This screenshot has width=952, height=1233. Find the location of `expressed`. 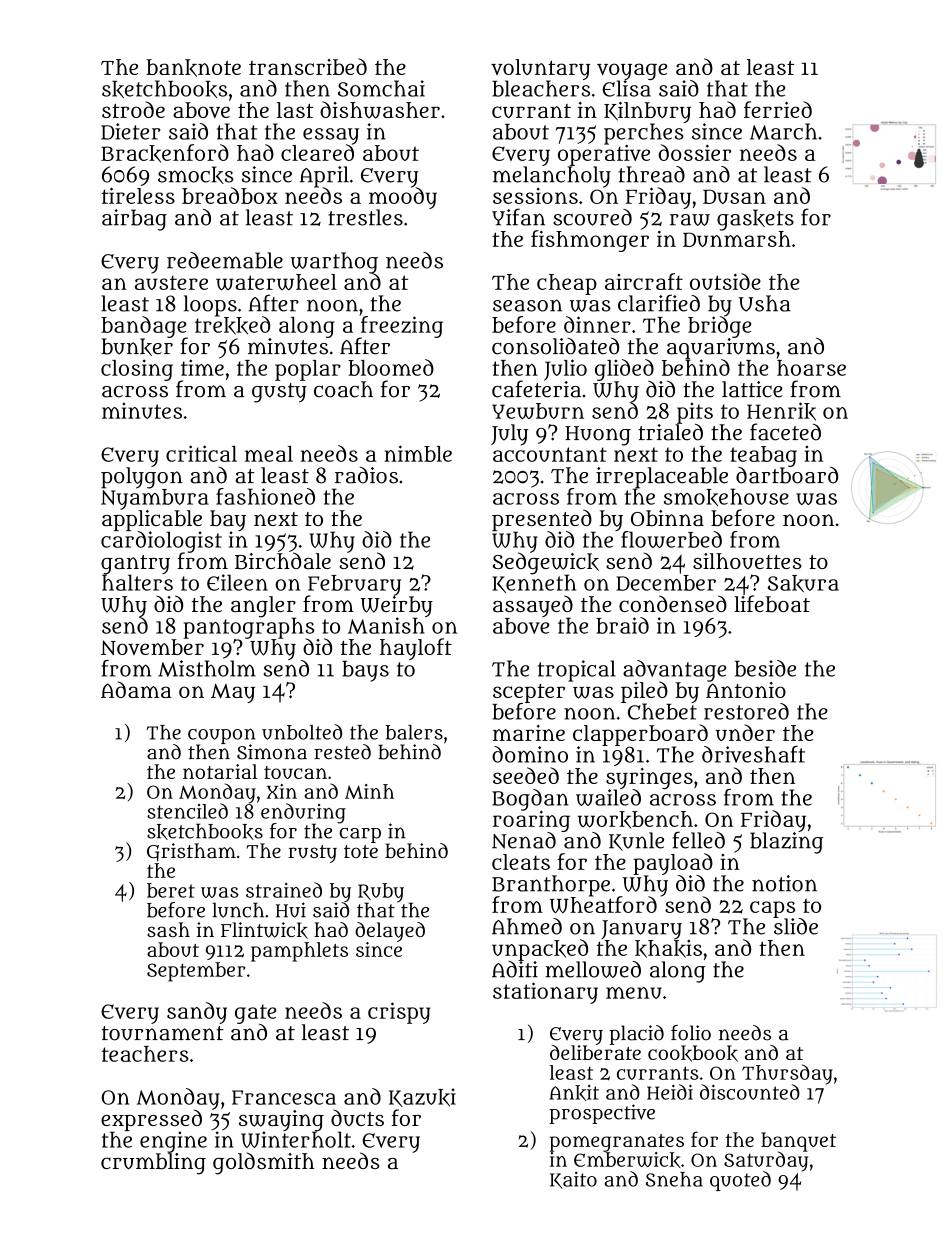

expressed is located at coordinates (151, 1120).
